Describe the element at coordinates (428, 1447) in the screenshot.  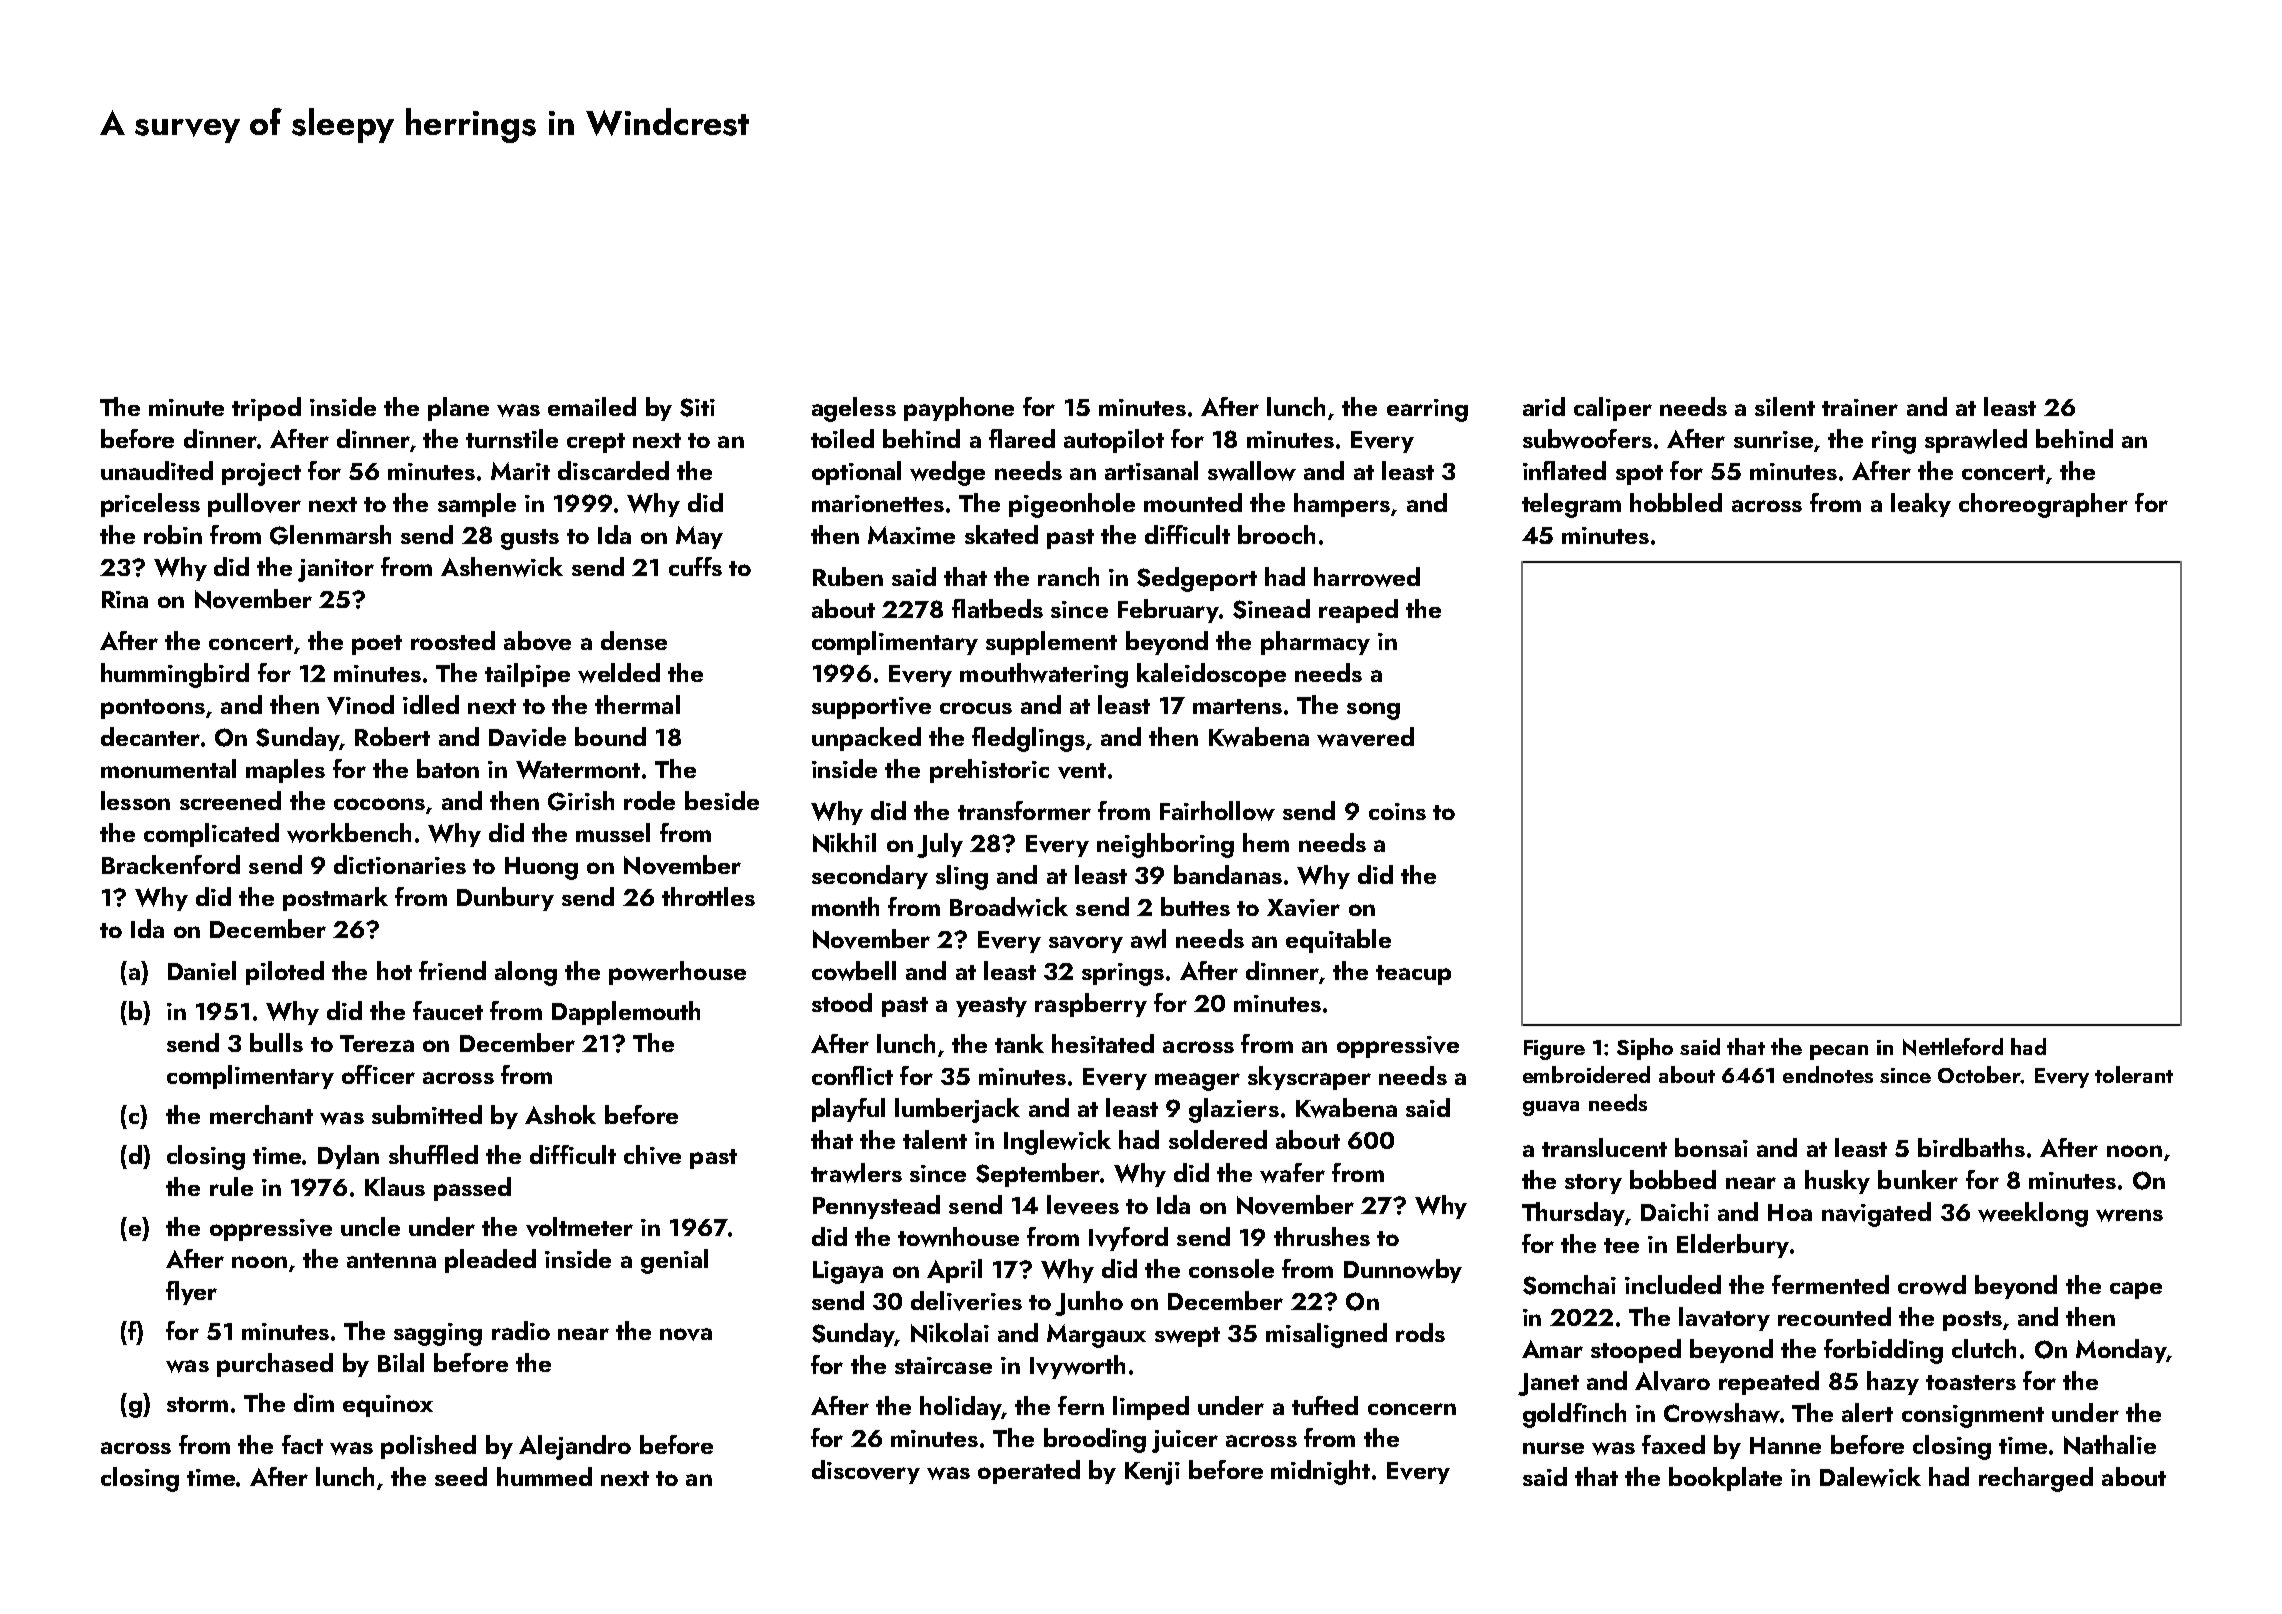
I see `polished` at that location.
